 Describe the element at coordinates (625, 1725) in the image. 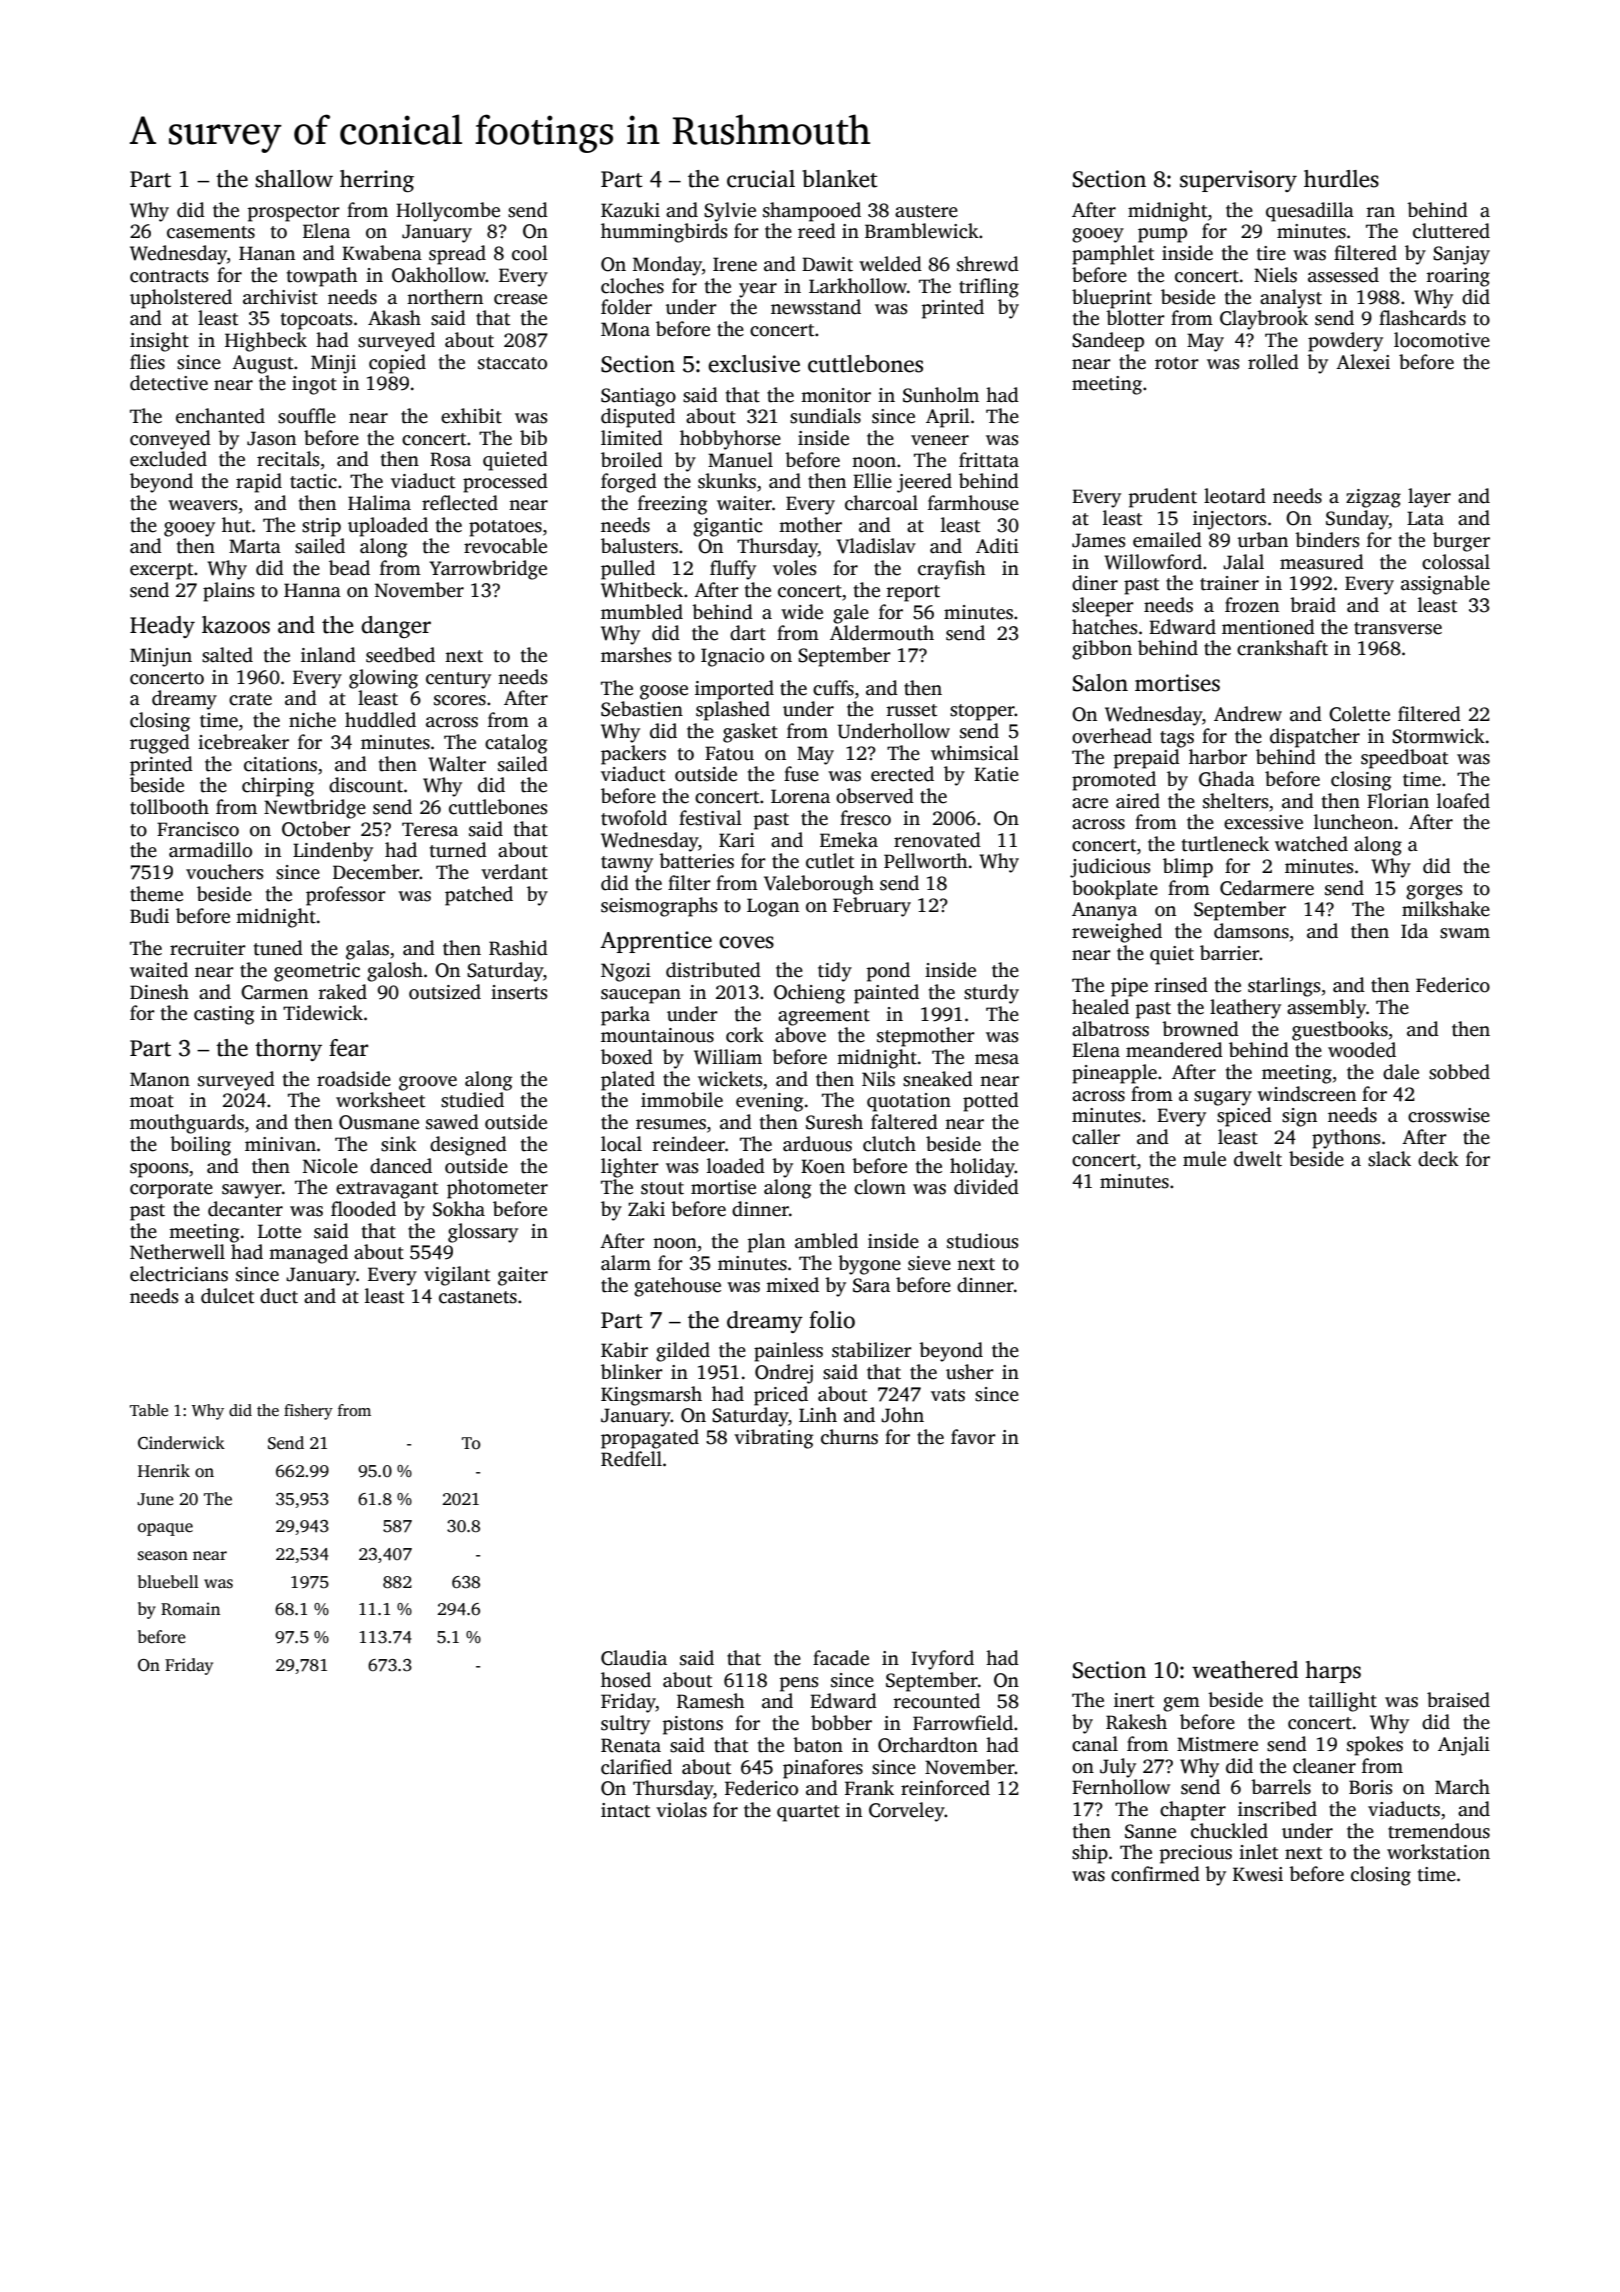

I see `sultry` at that location.
